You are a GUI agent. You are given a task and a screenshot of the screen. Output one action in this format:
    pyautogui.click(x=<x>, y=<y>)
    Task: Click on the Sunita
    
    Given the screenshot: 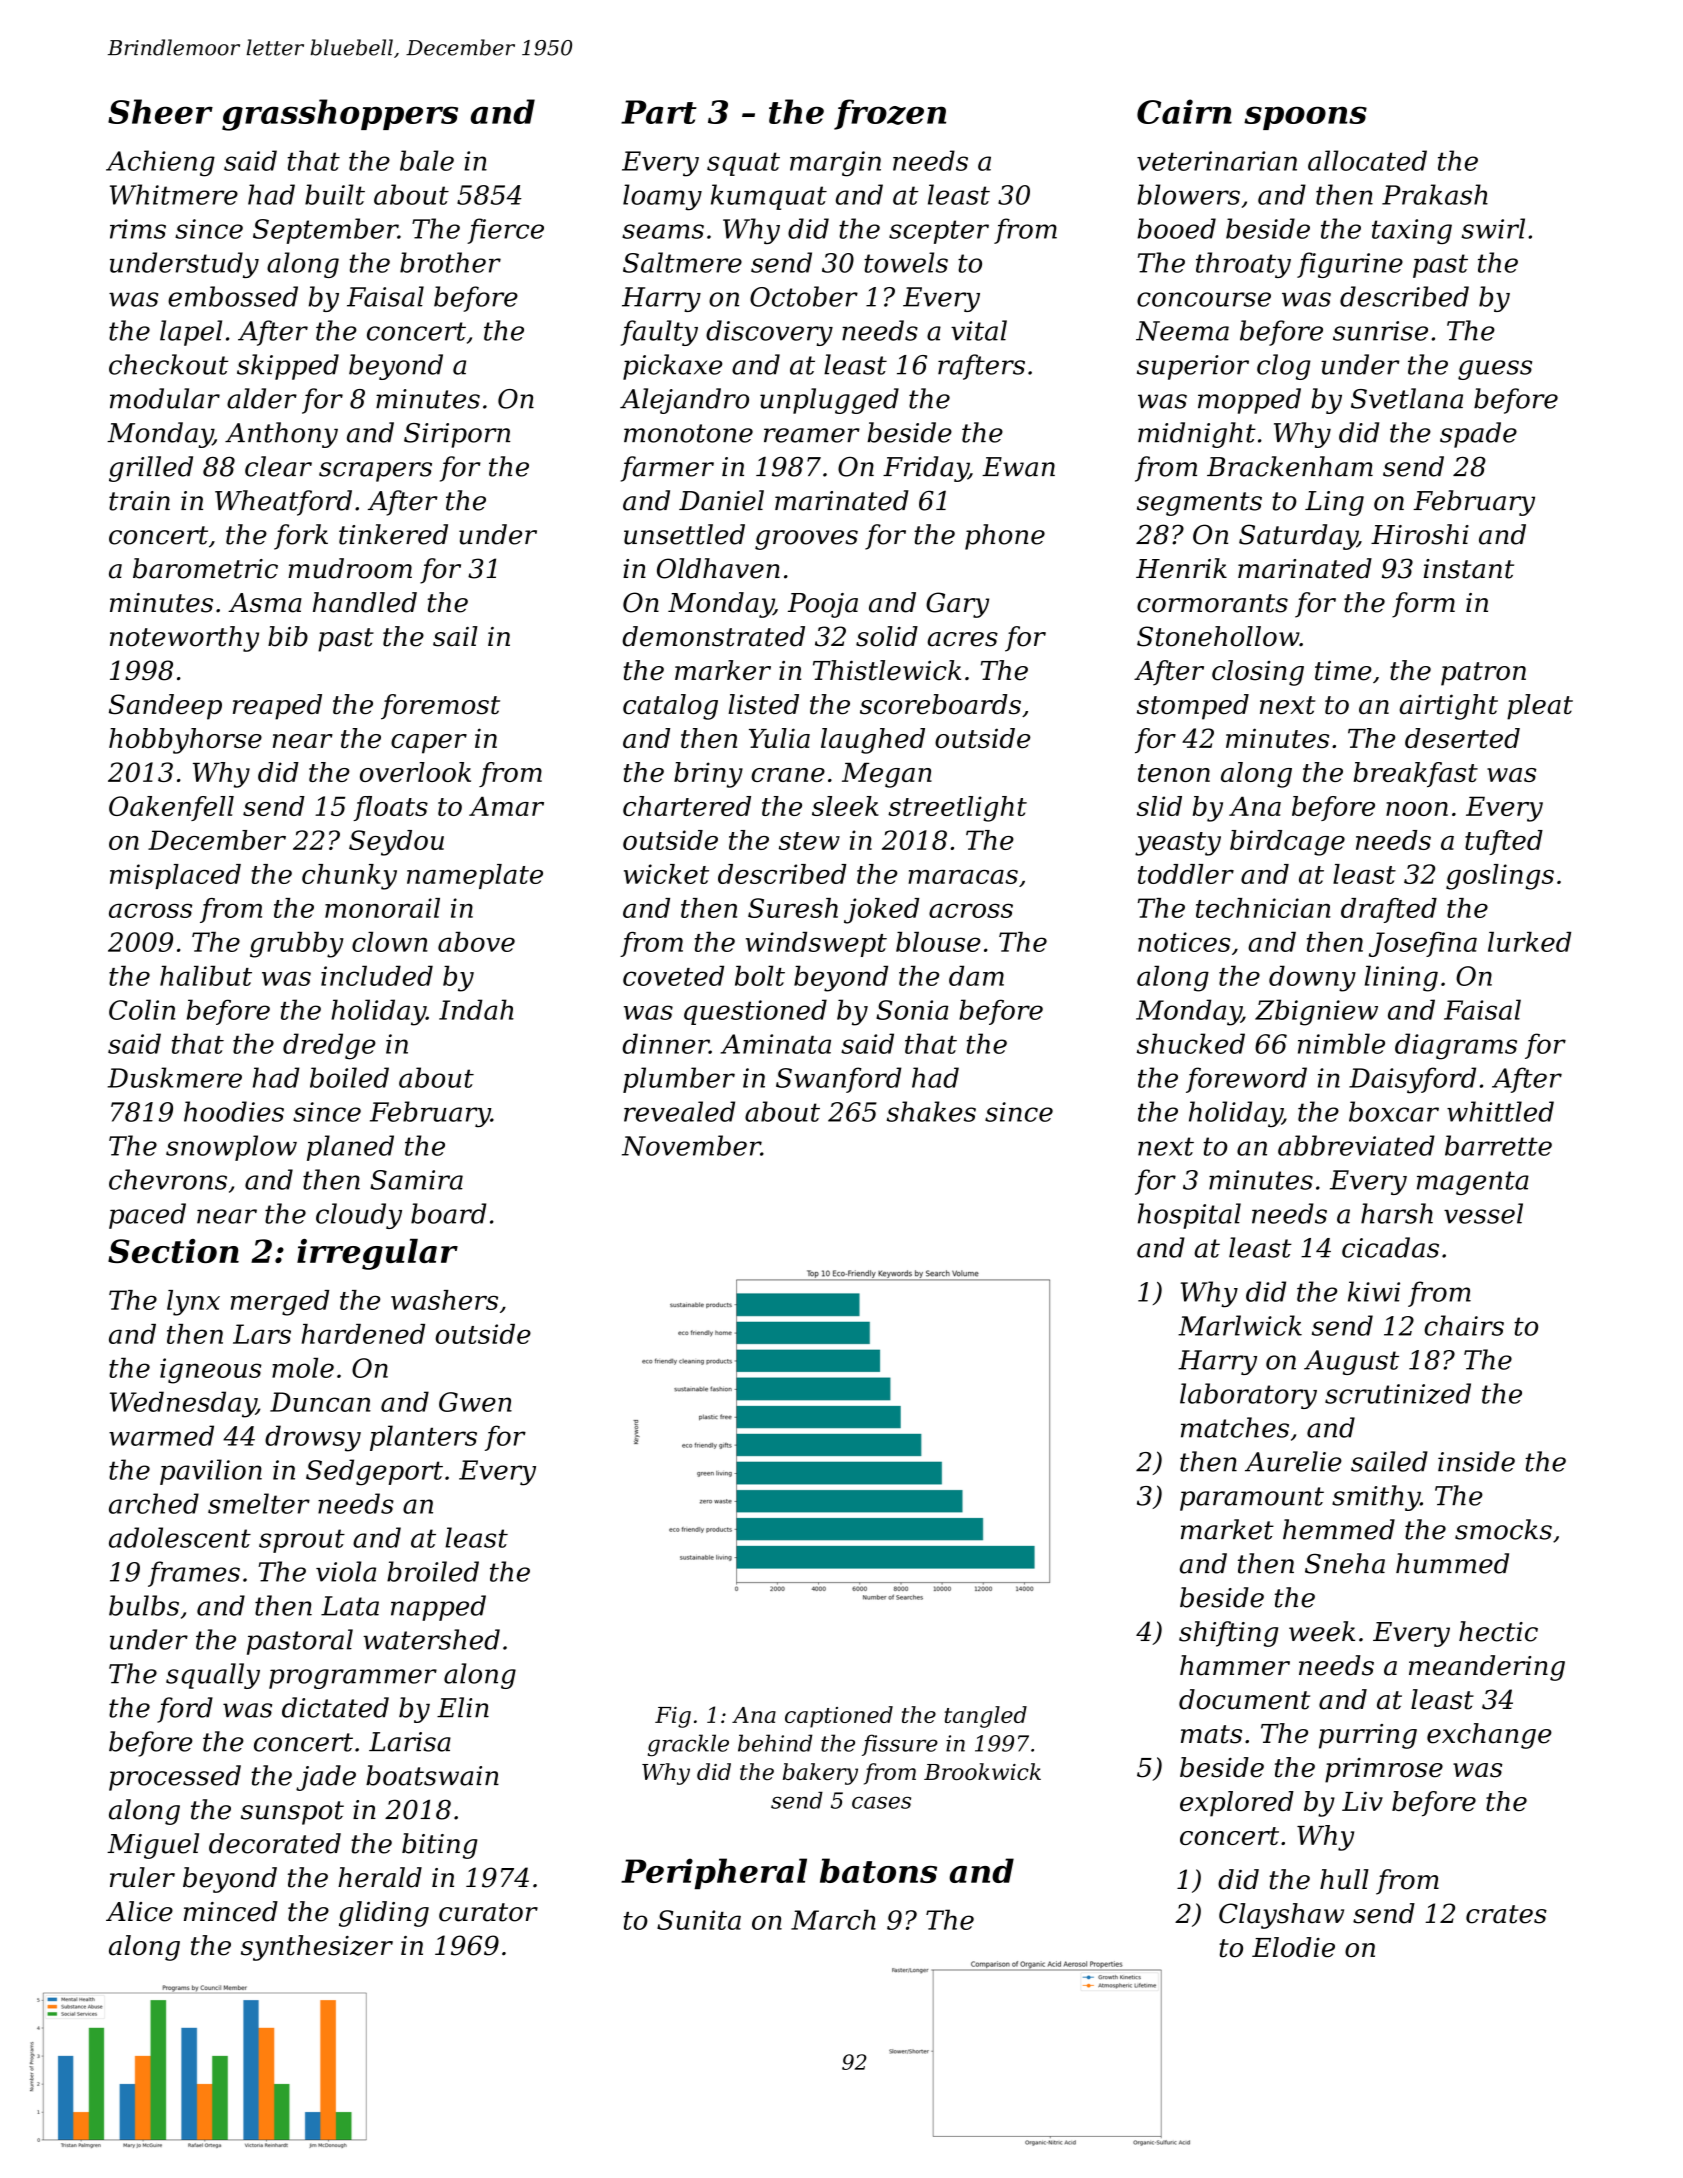 What is the action you would take?
    pyautogui.click(x=699, y=1920)
